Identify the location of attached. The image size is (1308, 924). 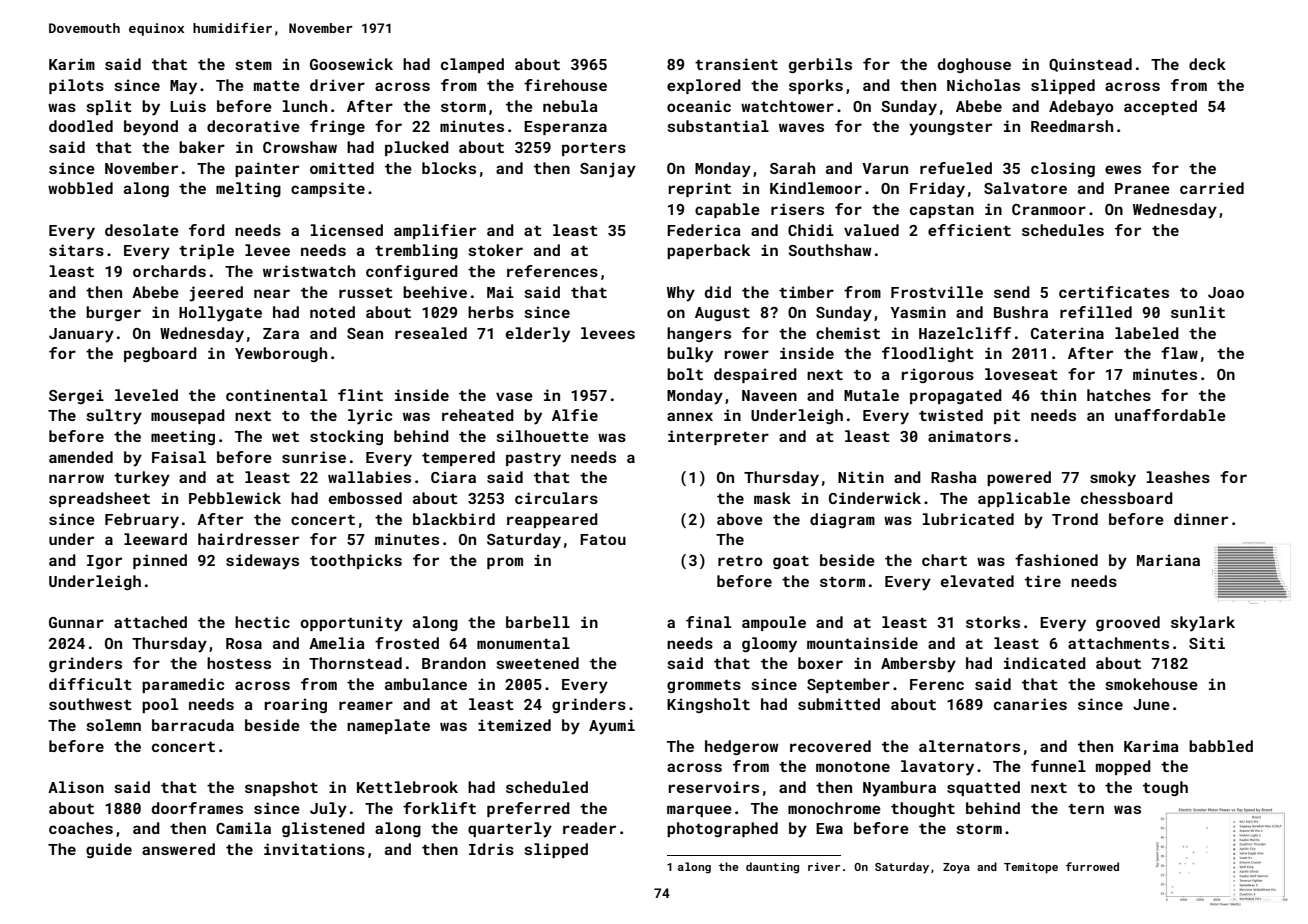
(150, 622).
